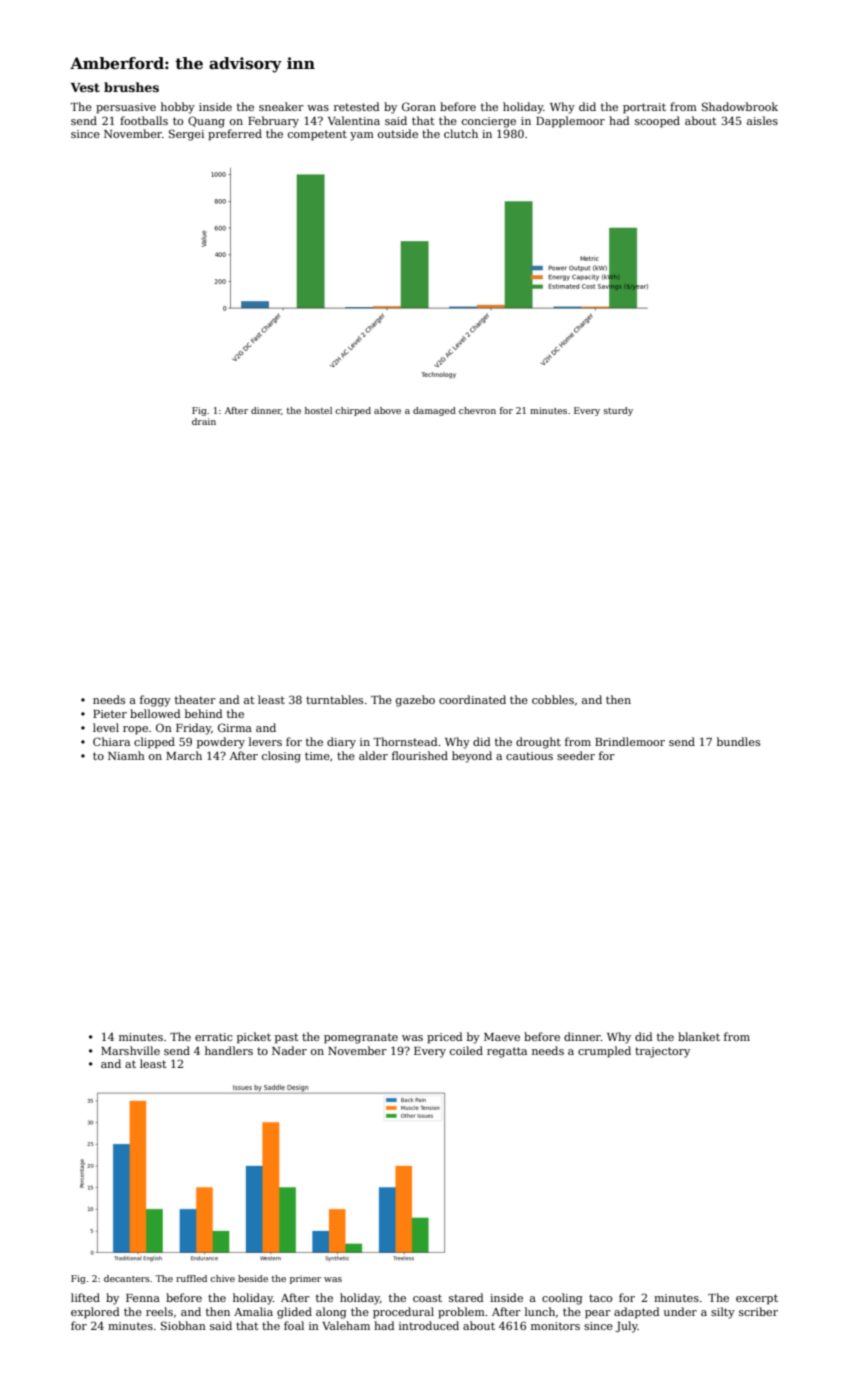 Image resolution: width=849 pixels, height=1400 pixels. What do you see at coordinates (427, 1298) in the image?
I see `coast` at bounding box center [427, 1298].
